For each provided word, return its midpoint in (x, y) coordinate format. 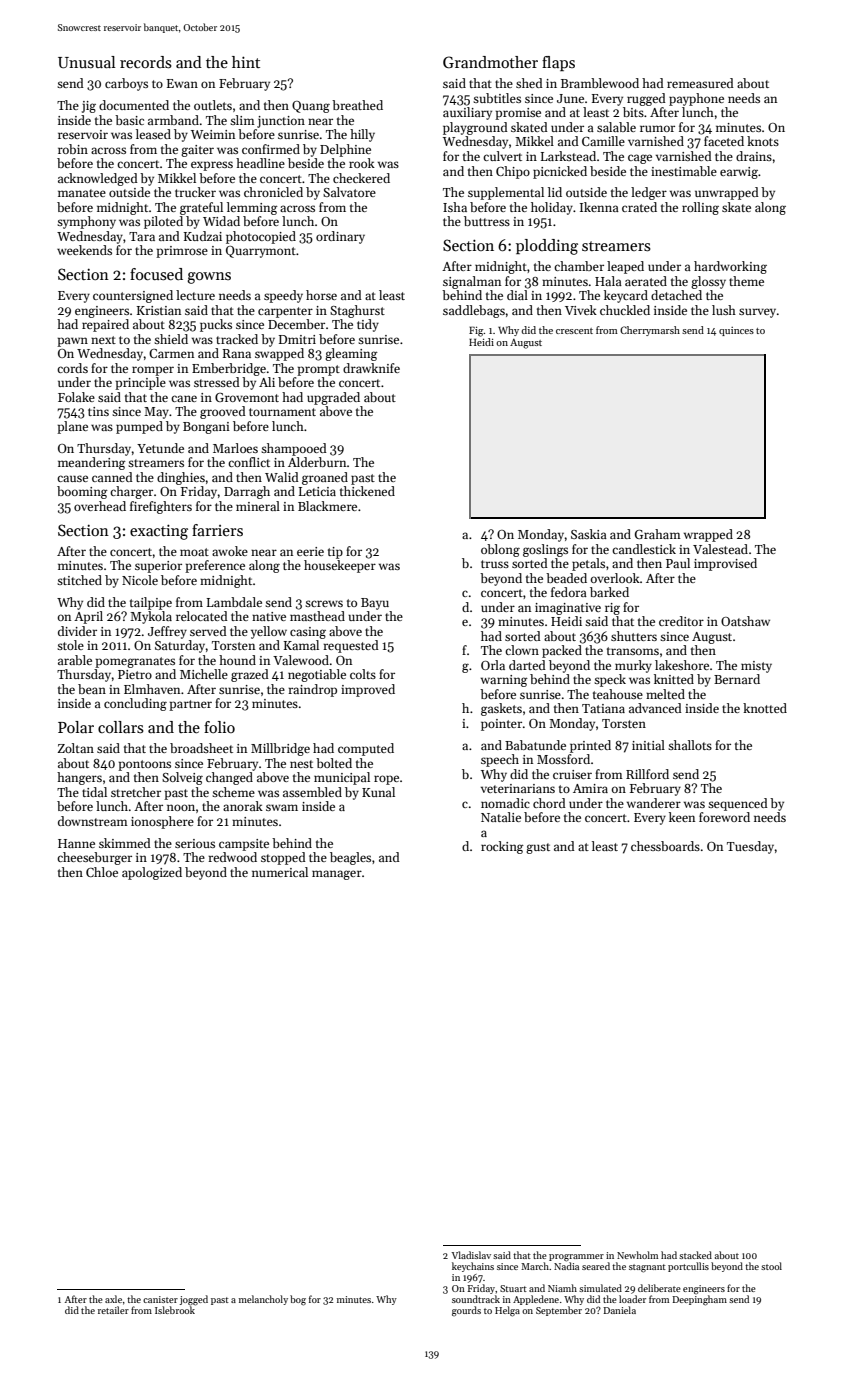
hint (246, 62)
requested (351, 646)
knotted (765, 708)
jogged (194, 1300)
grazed (250, 675)
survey (757, 313)
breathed (357, 105)
